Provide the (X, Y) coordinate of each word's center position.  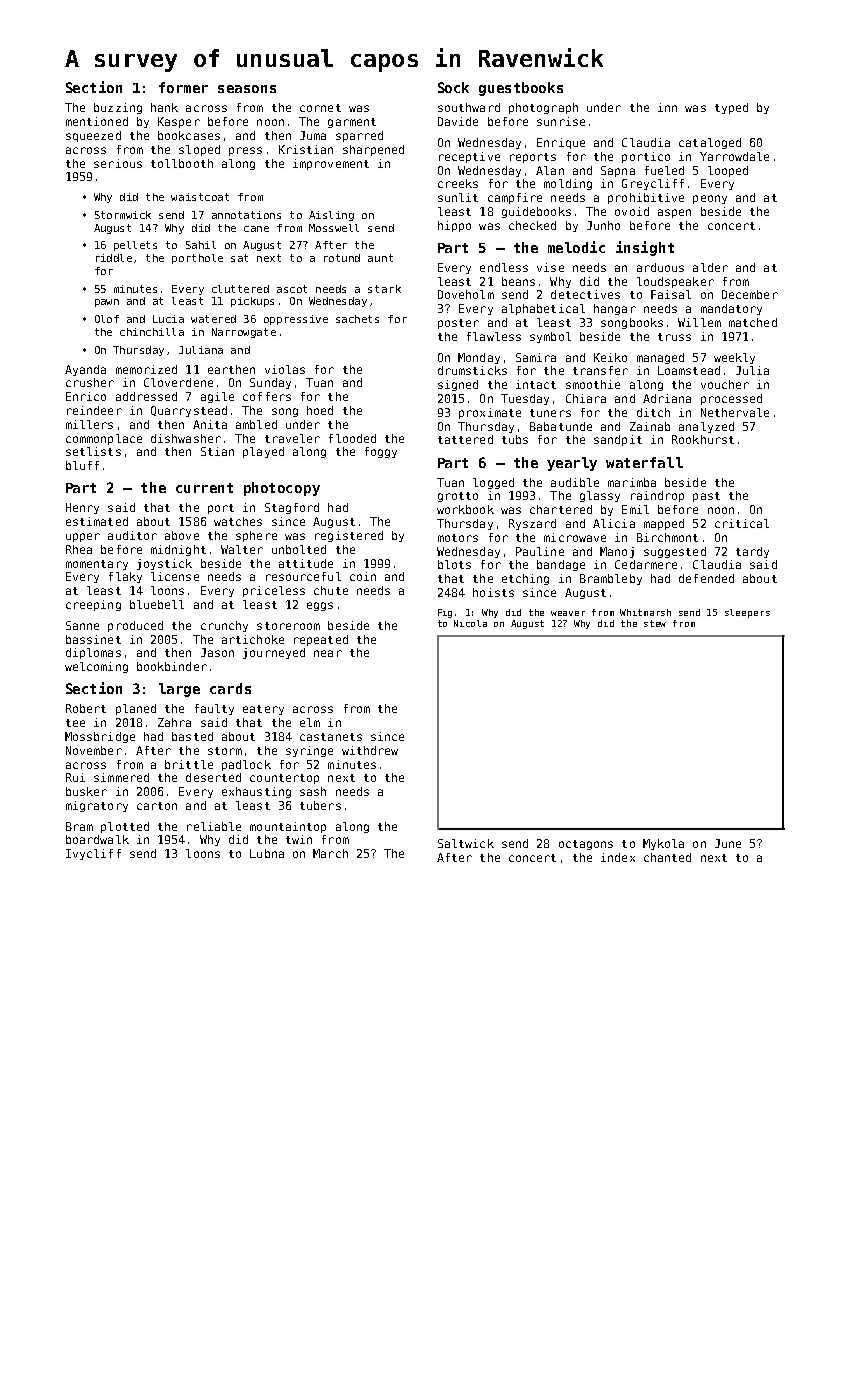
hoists (493, 592)
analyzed (706, 427)
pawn (107, 303)
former (183, 87)
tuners (550, 413)
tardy (752, 552)
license (175, 576)
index (618, 857)
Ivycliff (93, 854)
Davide (458, 121)
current (204, 488)
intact (536, 384)
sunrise (561, 121)
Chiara (586, 398)
